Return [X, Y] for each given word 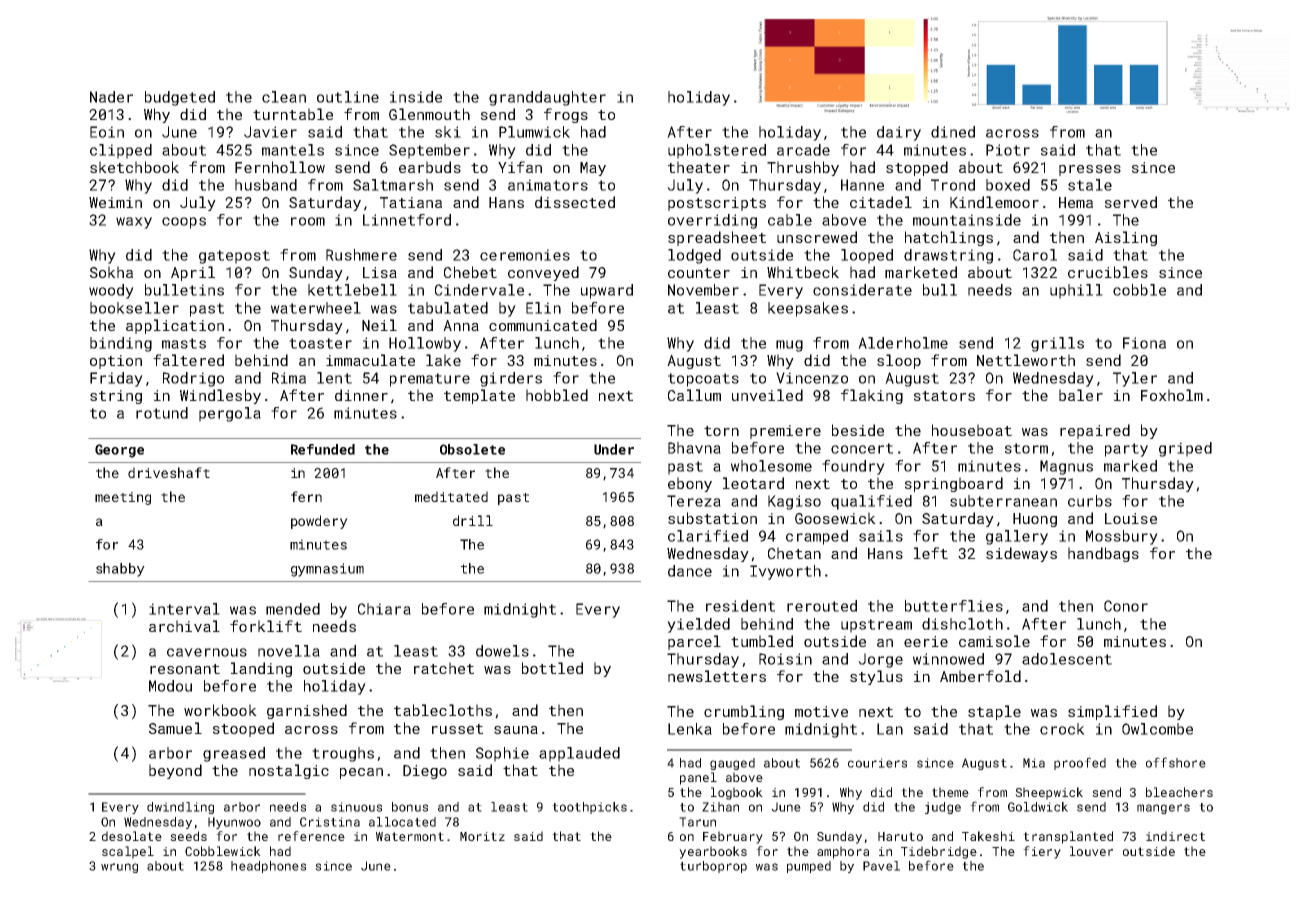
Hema [1076, 202]
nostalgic [289, 771]
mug [789, 346]
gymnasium [327, 570]
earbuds [430, 167]
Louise [1131, 518]
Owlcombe [1157, 729]
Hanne [862, 185]
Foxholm [1172, 395]
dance [690, 571]
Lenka [690, 729]
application [175, 326]
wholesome [771, 466]
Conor [1126, 606]
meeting [123, 498]
